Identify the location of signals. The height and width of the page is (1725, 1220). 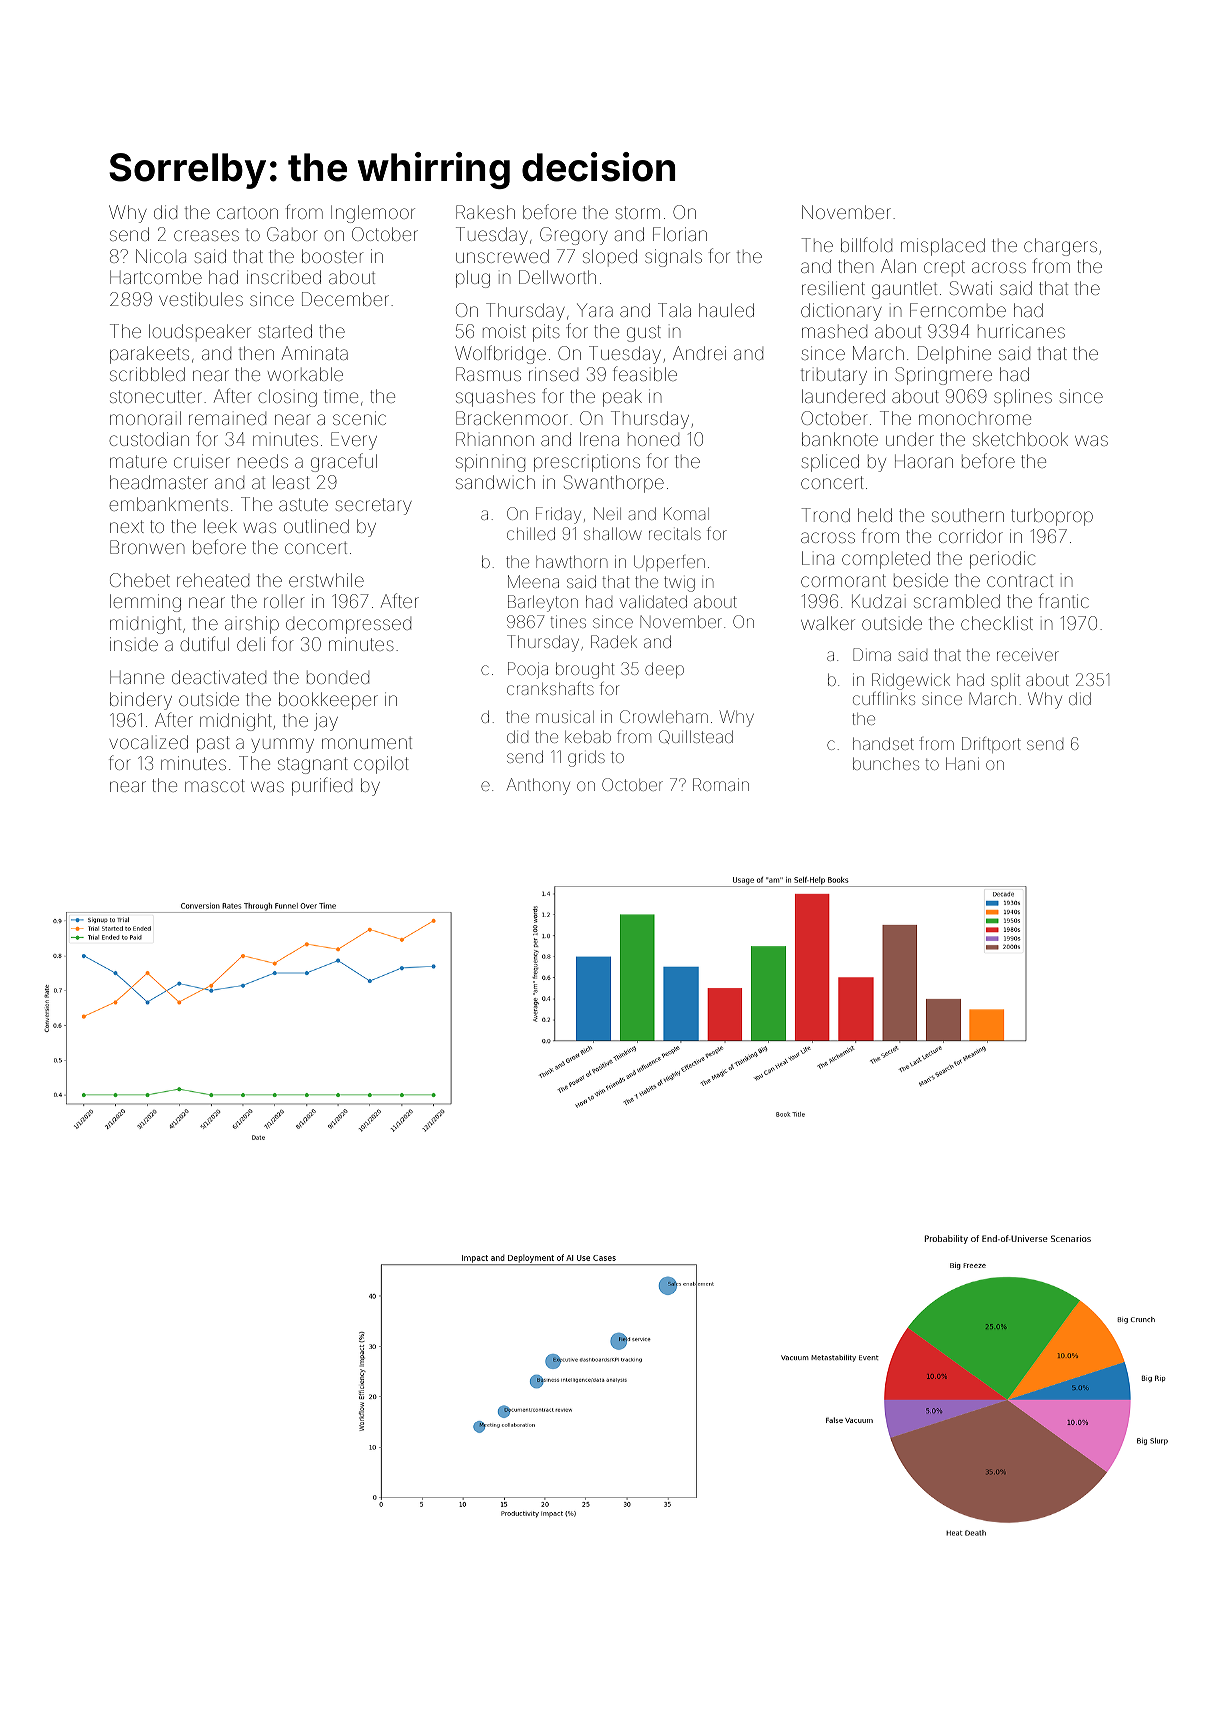
(673, 258).
